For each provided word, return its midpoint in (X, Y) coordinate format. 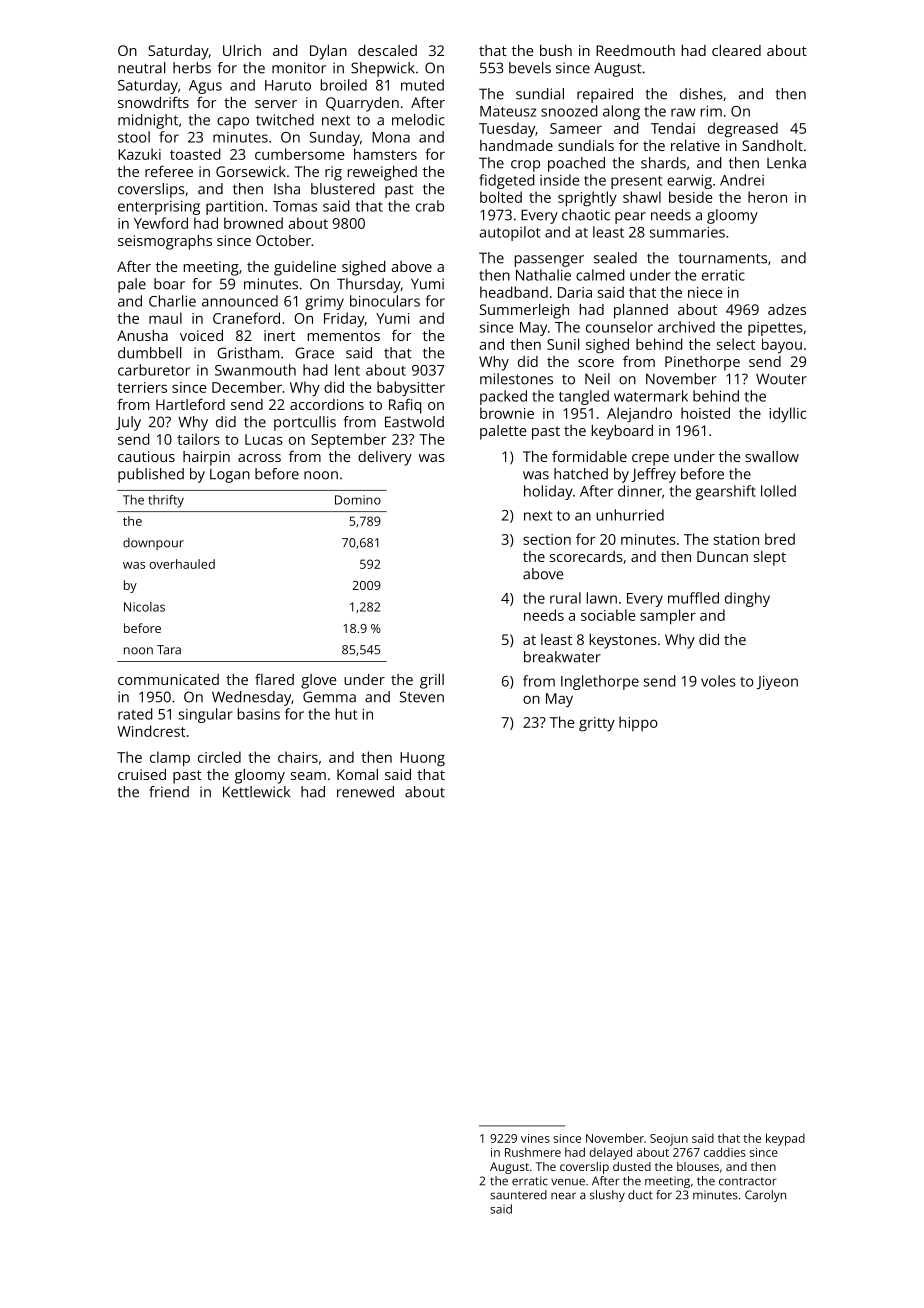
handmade (516, 145)
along (621, 112)
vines (535, 1138)
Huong (422, 759)
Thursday (369, 285)
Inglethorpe (600, 682)
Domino (358, 500)
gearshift (726, 492)
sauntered (518, 1195)
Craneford (246, 318)
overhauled (182, 564)
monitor (299, 68)
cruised (142, 774)
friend (169, 792)
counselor (619, 327)
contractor (748, 1181)
